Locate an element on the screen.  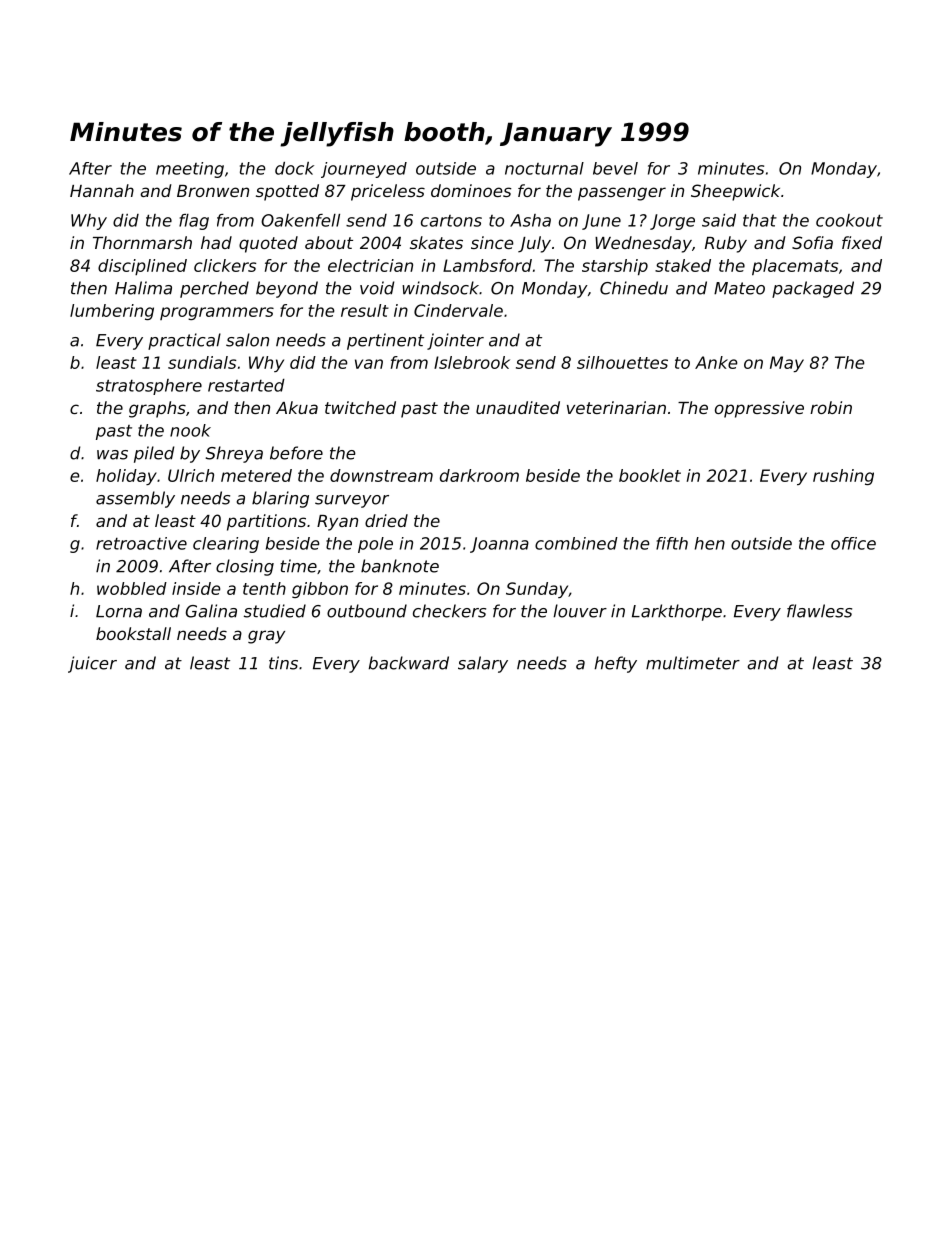
void is located at coordinates (377, 288).
